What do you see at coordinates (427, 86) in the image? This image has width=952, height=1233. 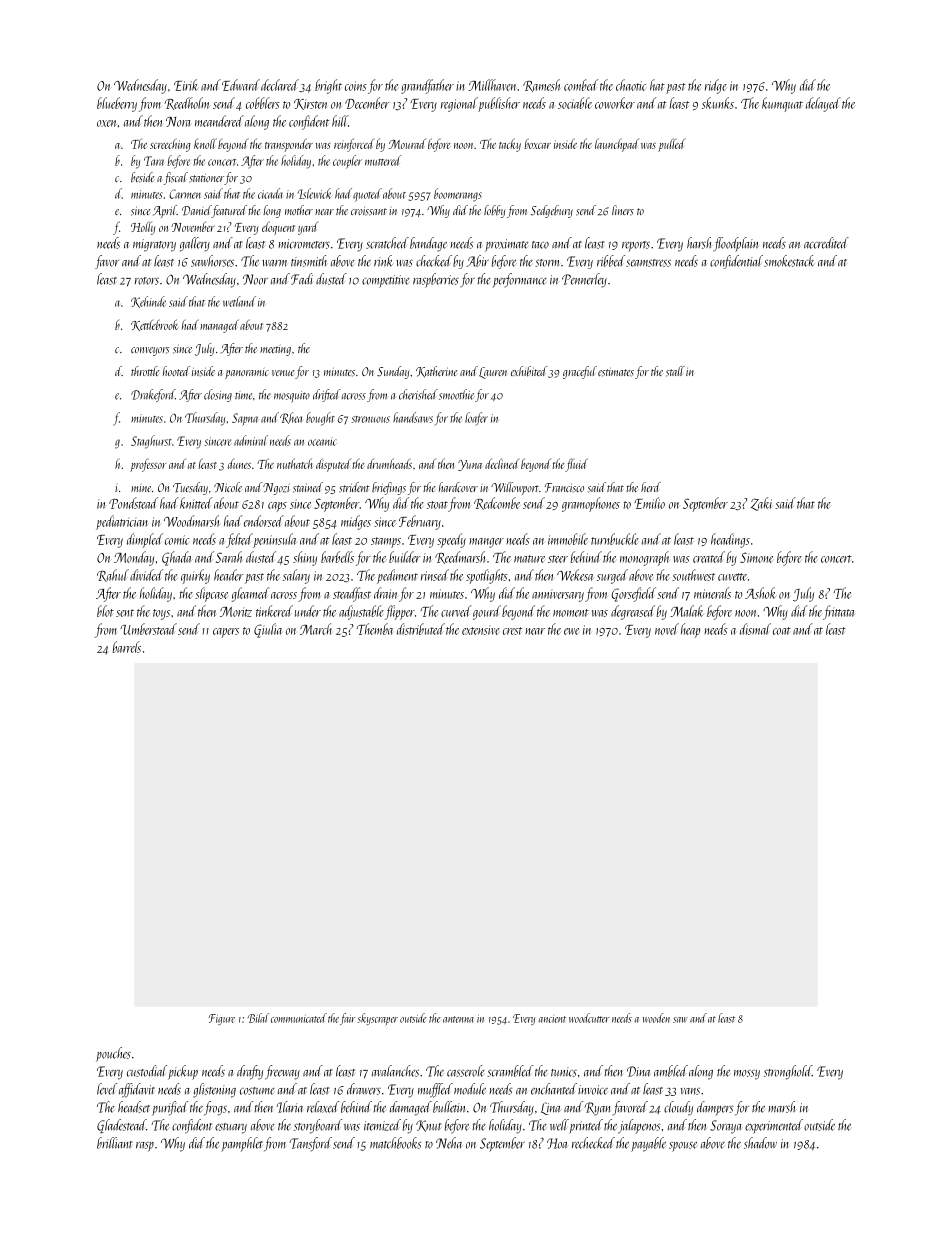 I see `grandfather` at bounding box center [427, 86].
